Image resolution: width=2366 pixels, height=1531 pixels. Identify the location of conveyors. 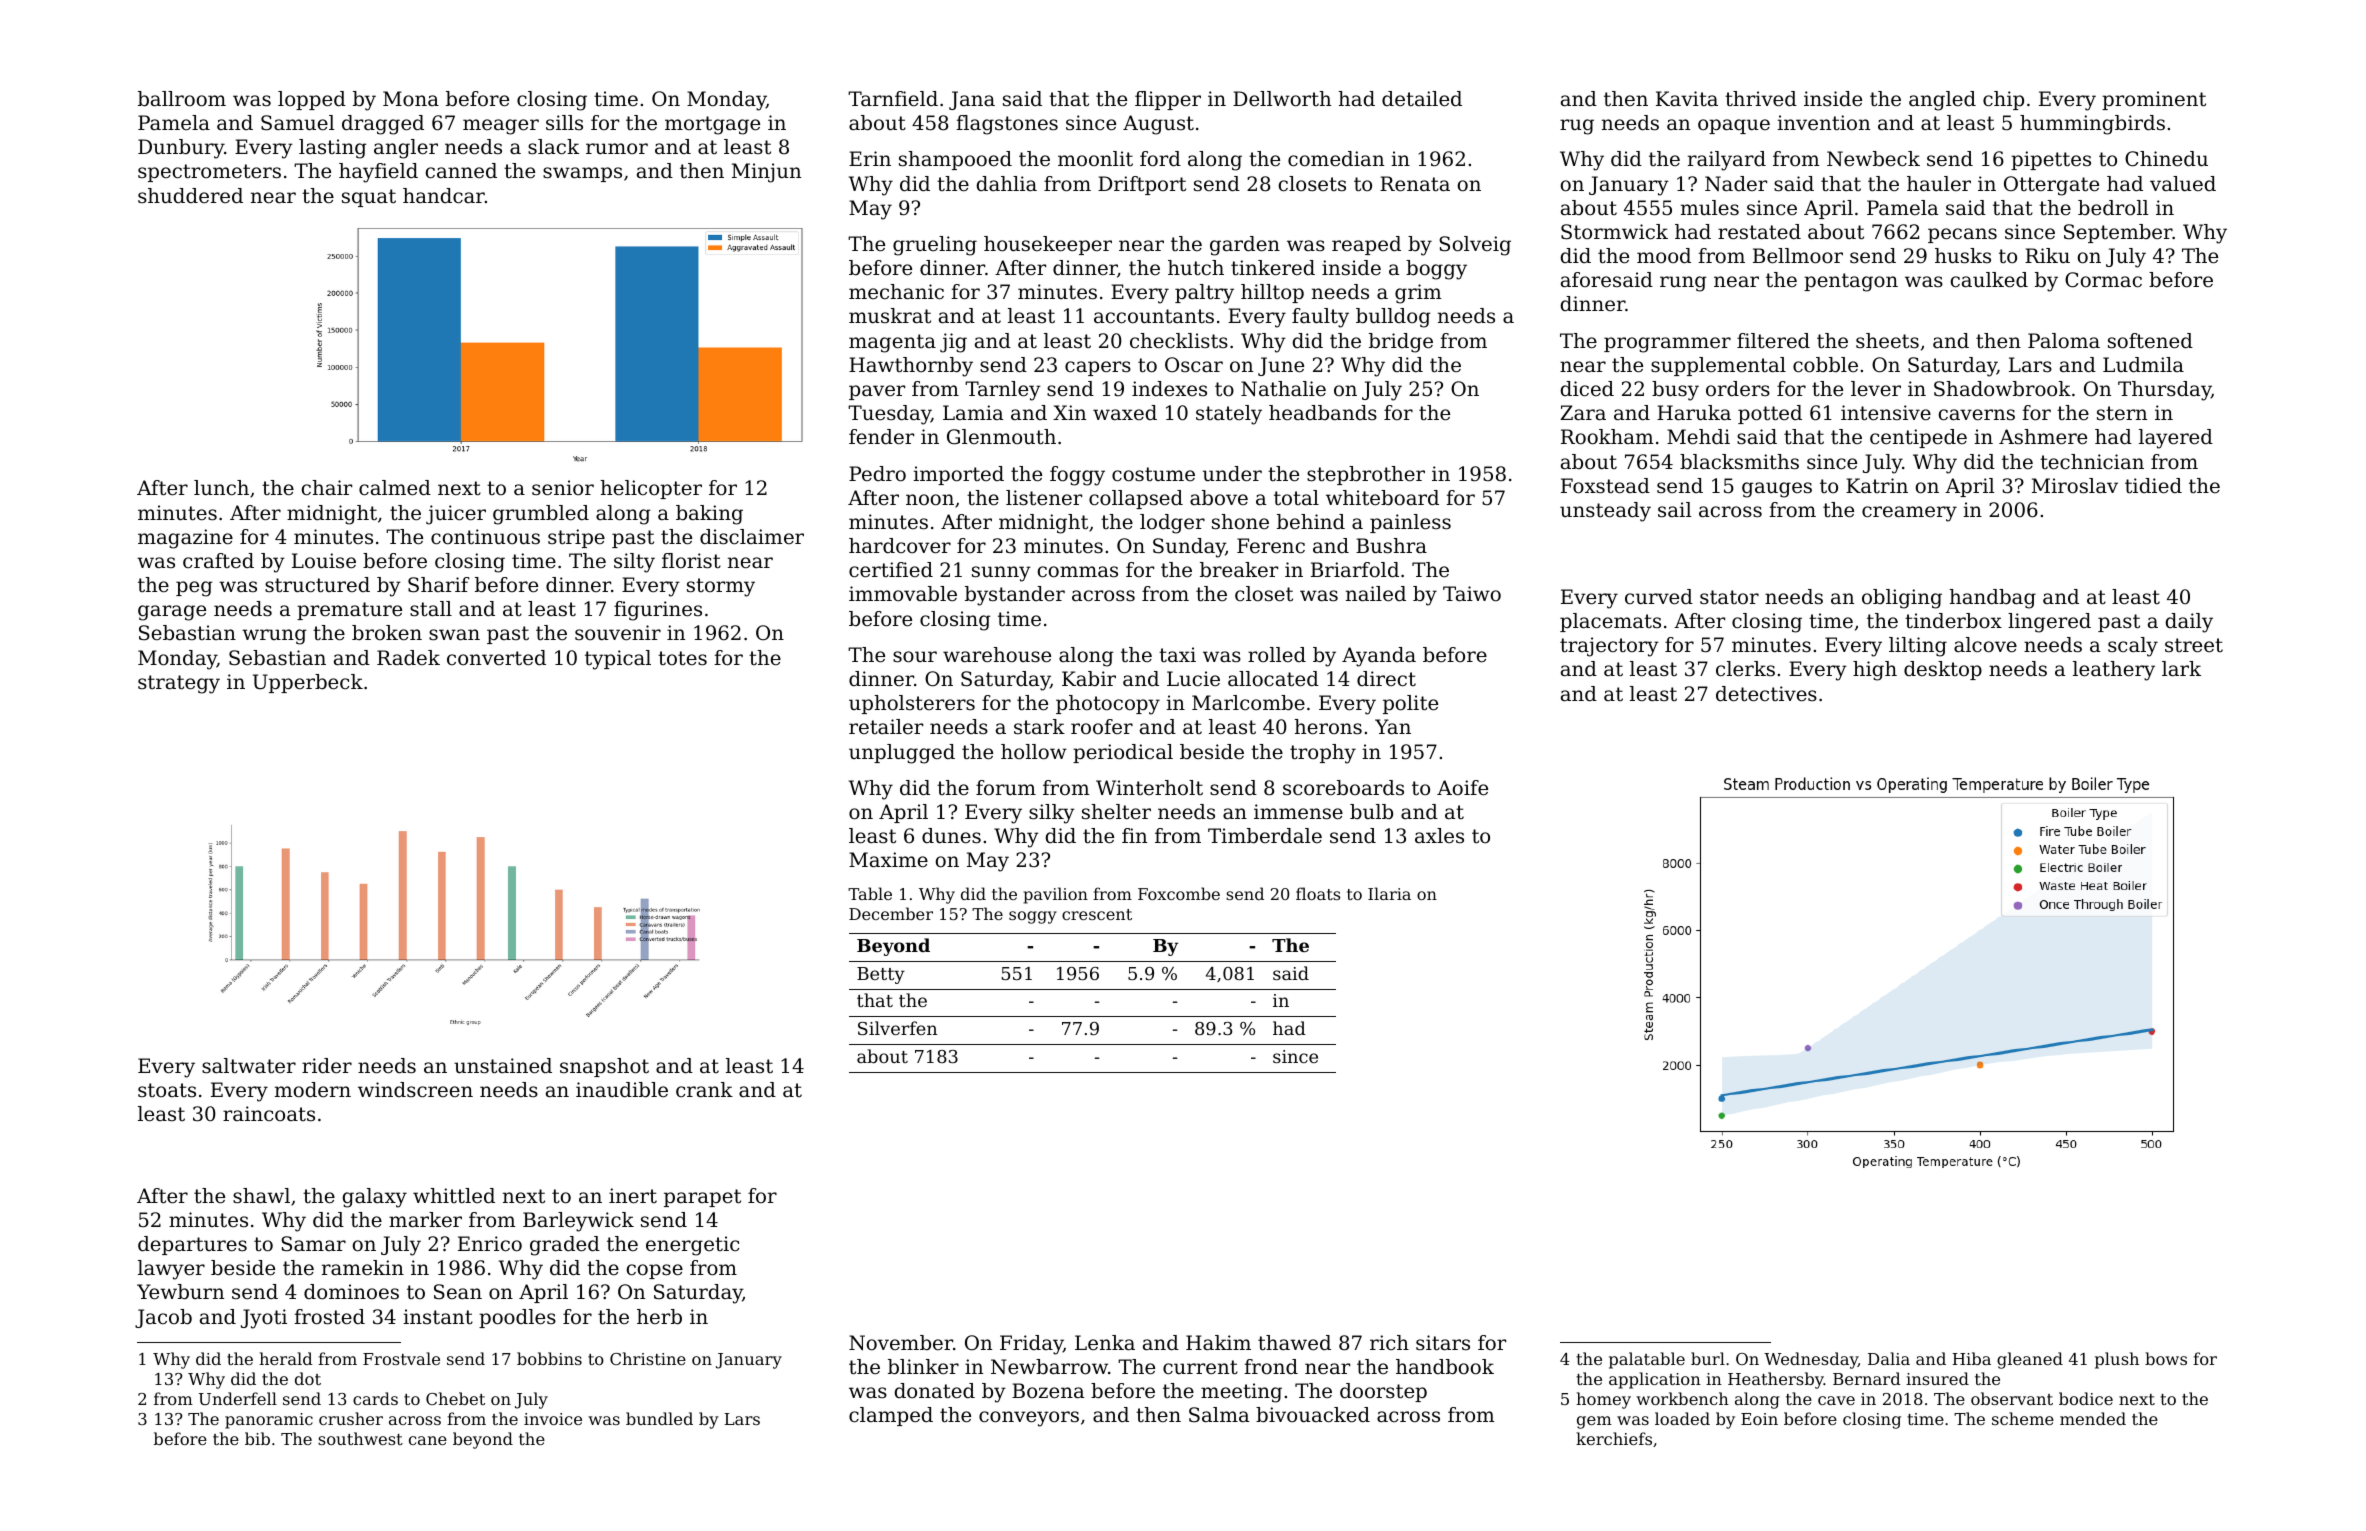
(1029, 1419).
